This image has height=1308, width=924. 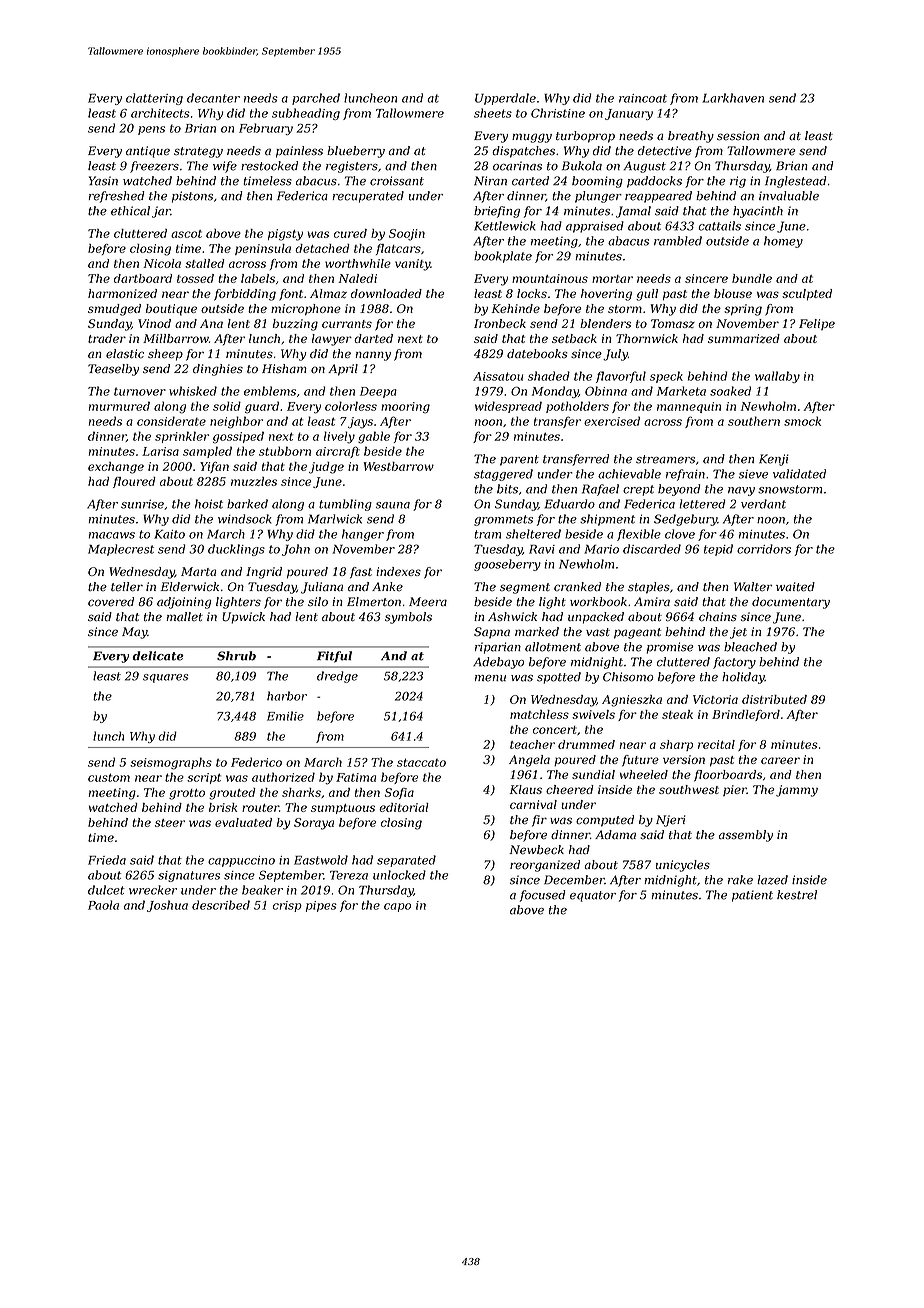 I want to click on validated, so click(x=799, y=474).
